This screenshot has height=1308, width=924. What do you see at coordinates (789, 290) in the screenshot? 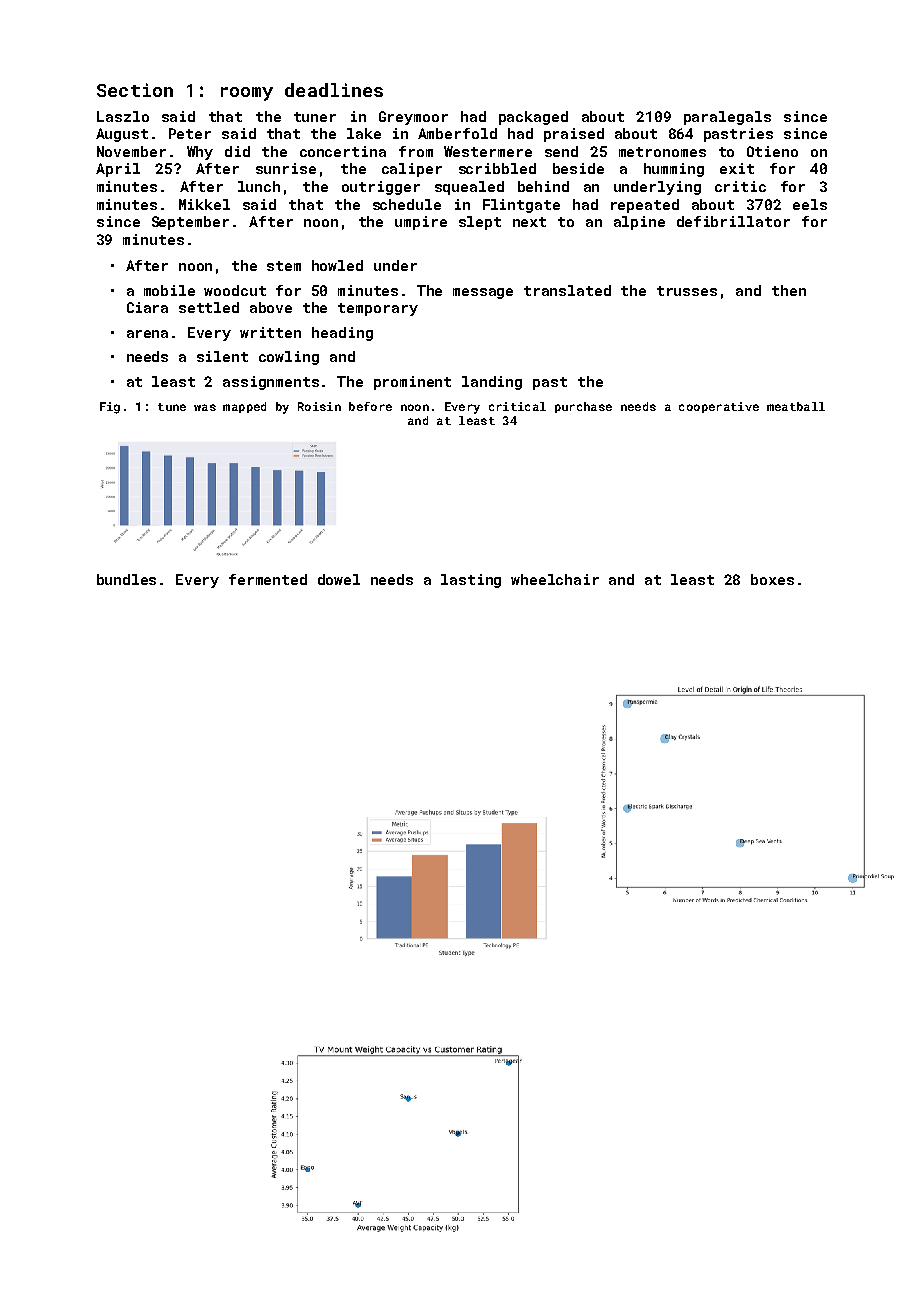
I see `then` at bounding box center [789, 290].
